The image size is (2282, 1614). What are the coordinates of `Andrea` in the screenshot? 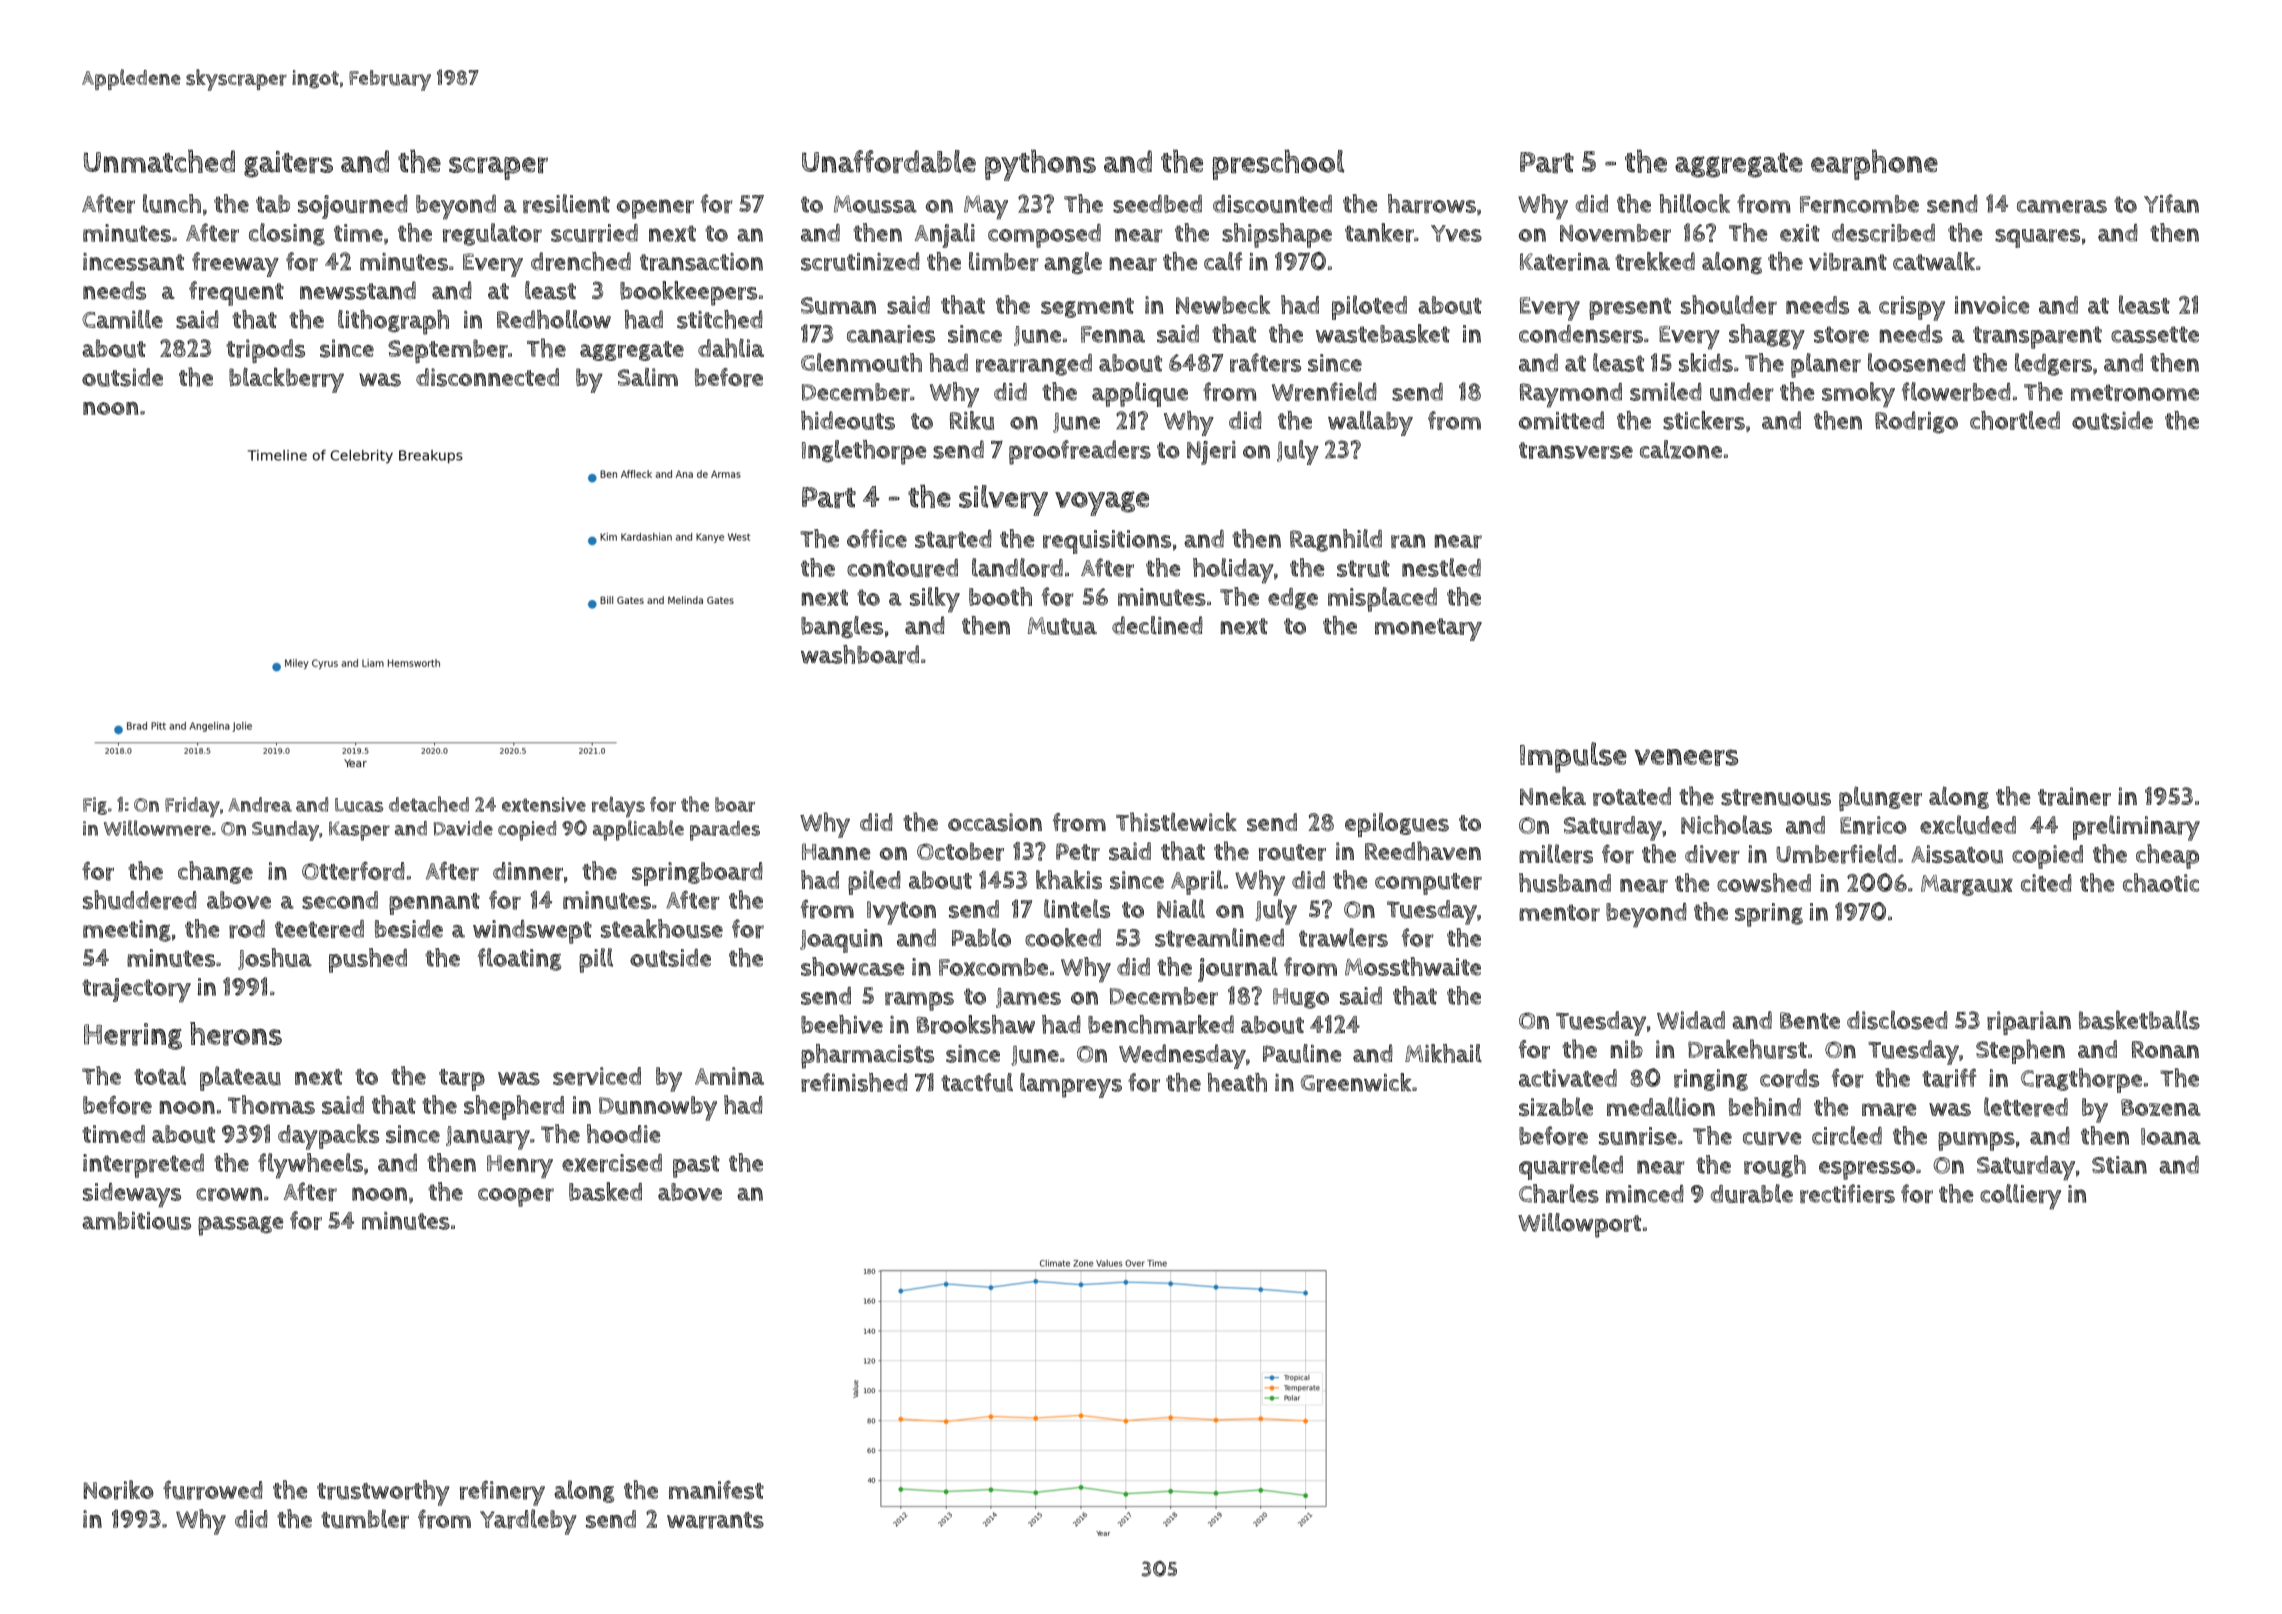 It's located at (260, 805).
